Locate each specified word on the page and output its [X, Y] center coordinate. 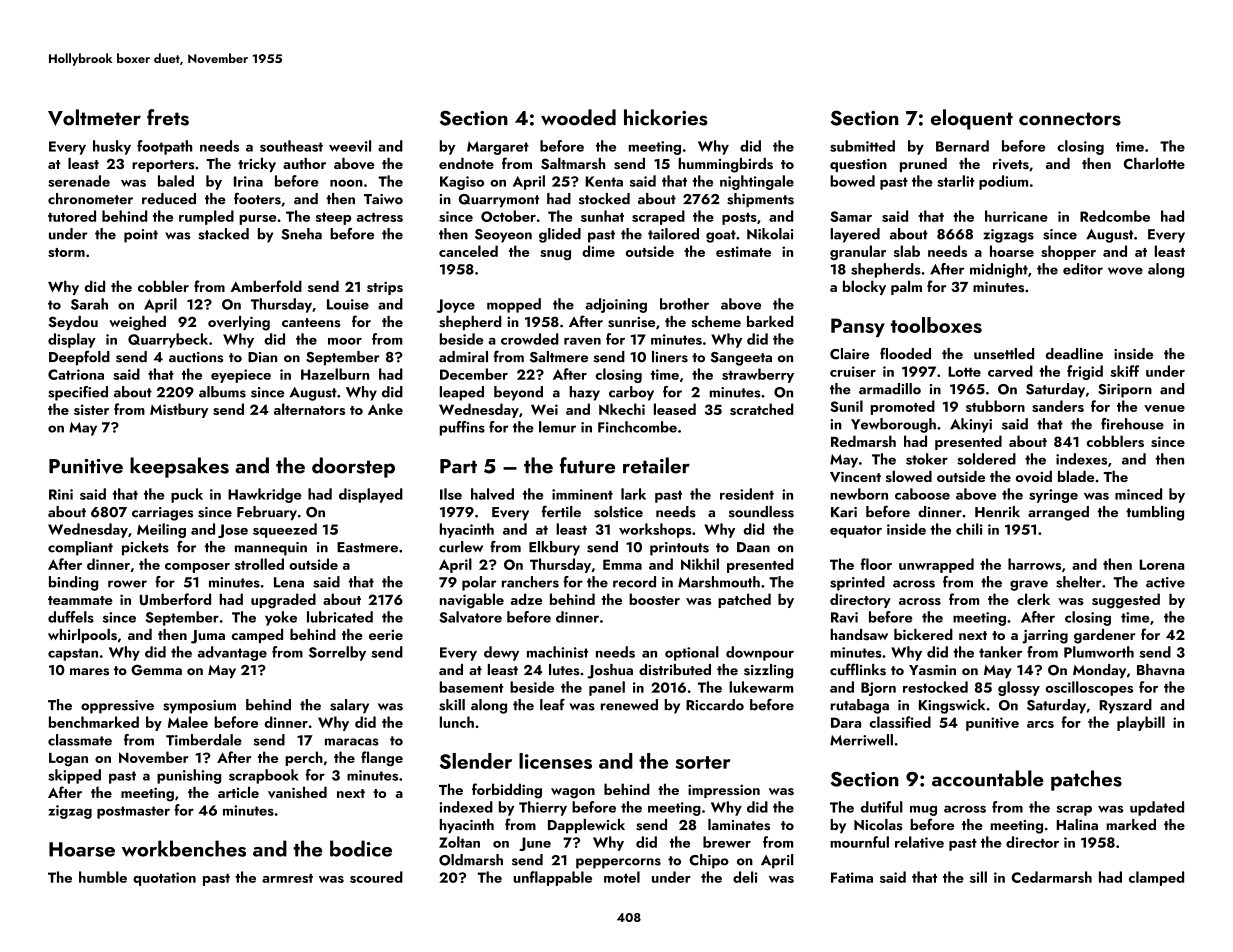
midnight [999, 270]
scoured [376, 877]
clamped [1156, 878]
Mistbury [179, 410]
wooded [578, 117]
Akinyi [971, 425]
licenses [555, 761]
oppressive [117, 707]
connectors [1070, 119]
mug [923, 811]
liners [670, 357]
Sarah [89, 304]
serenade [79, 181]
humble [103, 877]
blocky [864, 287]
